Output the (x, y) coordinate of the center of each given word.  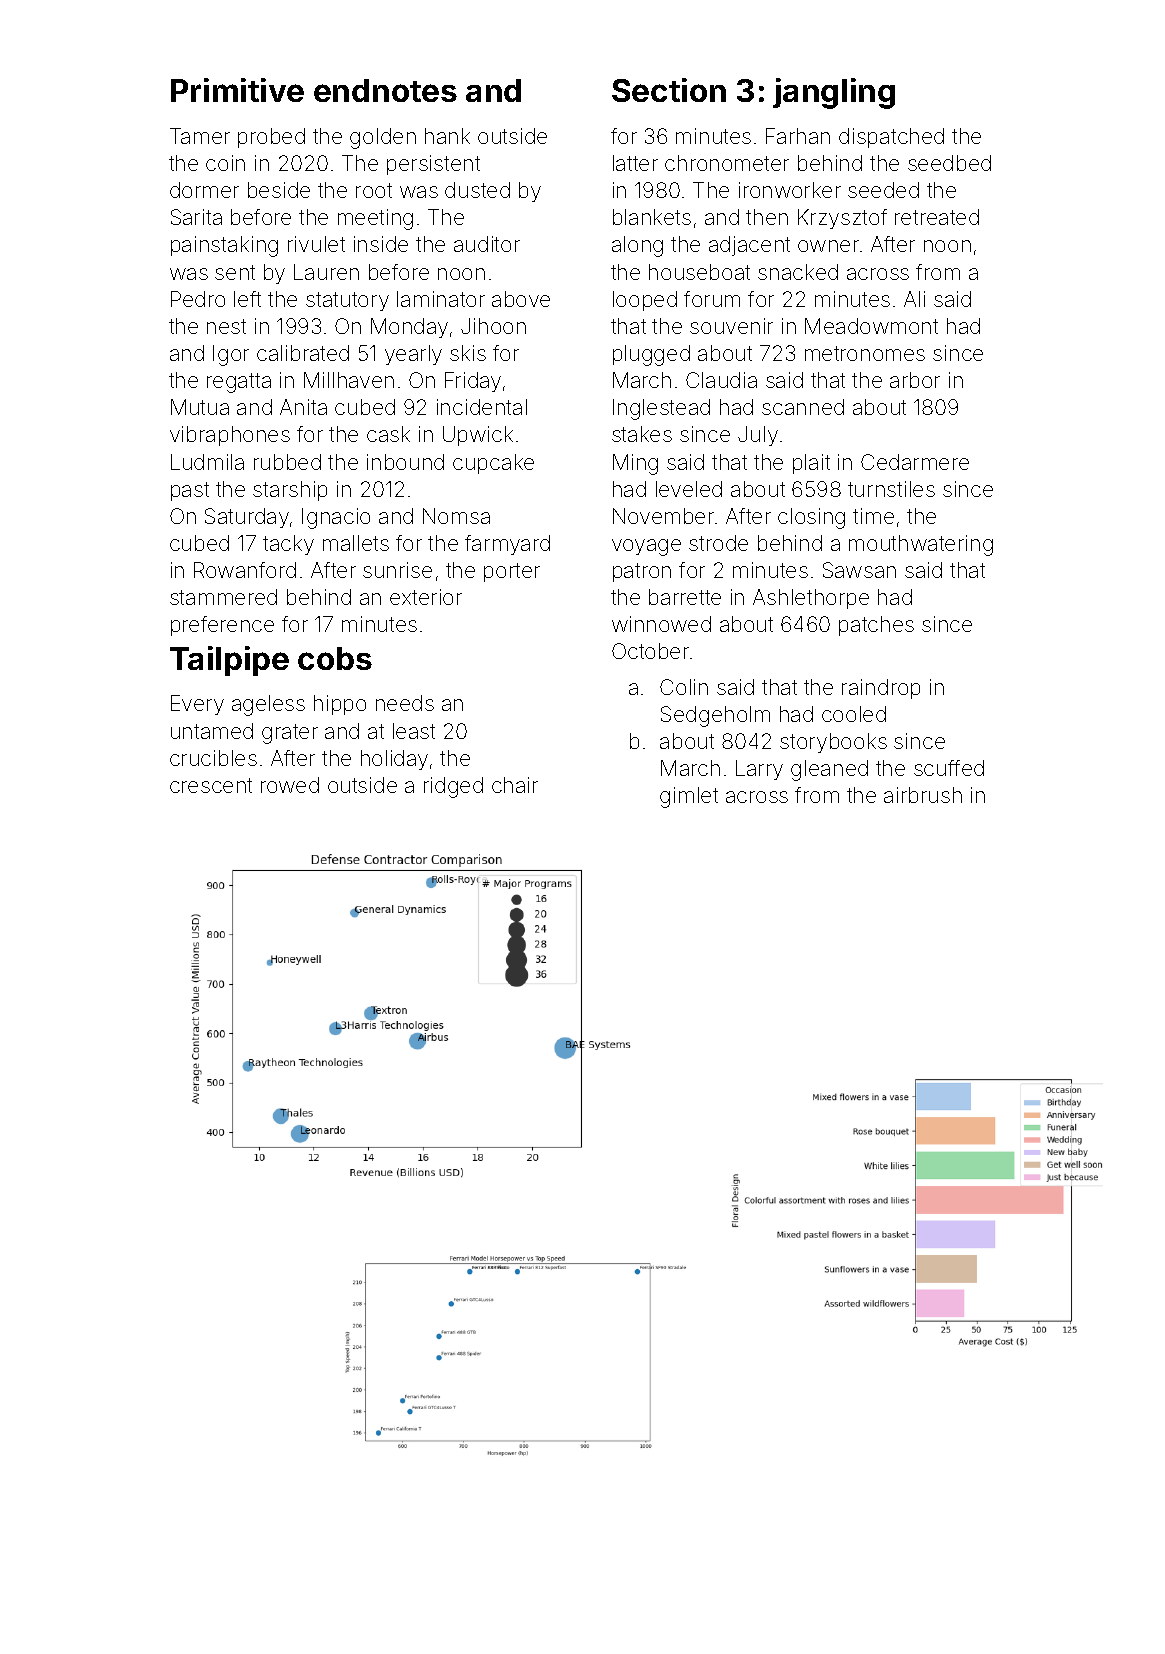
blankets (652, 217)
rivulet (316, 244)
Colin (684, 687)
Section (669, 90)
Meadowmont (871, 326)
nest (226, 326)
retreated (937, 217)
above (521, 299)
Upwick (478, 436)
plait (811, 464)
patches (876, 626)
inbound (405, 462)
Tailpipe (229, 661)
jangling (834, 93)
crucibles (213, 758)
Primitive (237, 90)
